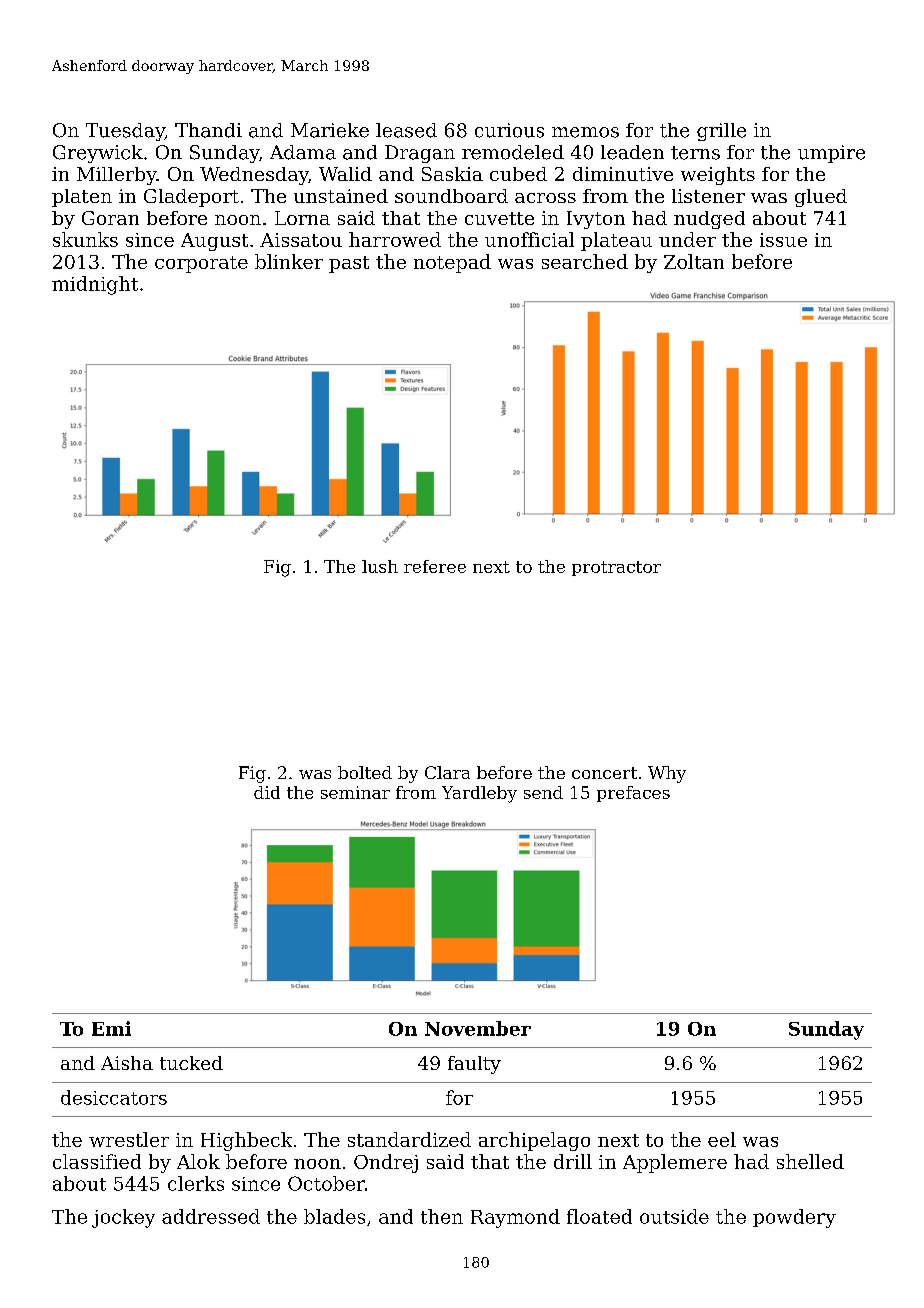 This screenshot has height=1308, width=924. What do you see at coordinates (349, 264) in the screenshot?
I see `past` at bounding box center [349, 264].
